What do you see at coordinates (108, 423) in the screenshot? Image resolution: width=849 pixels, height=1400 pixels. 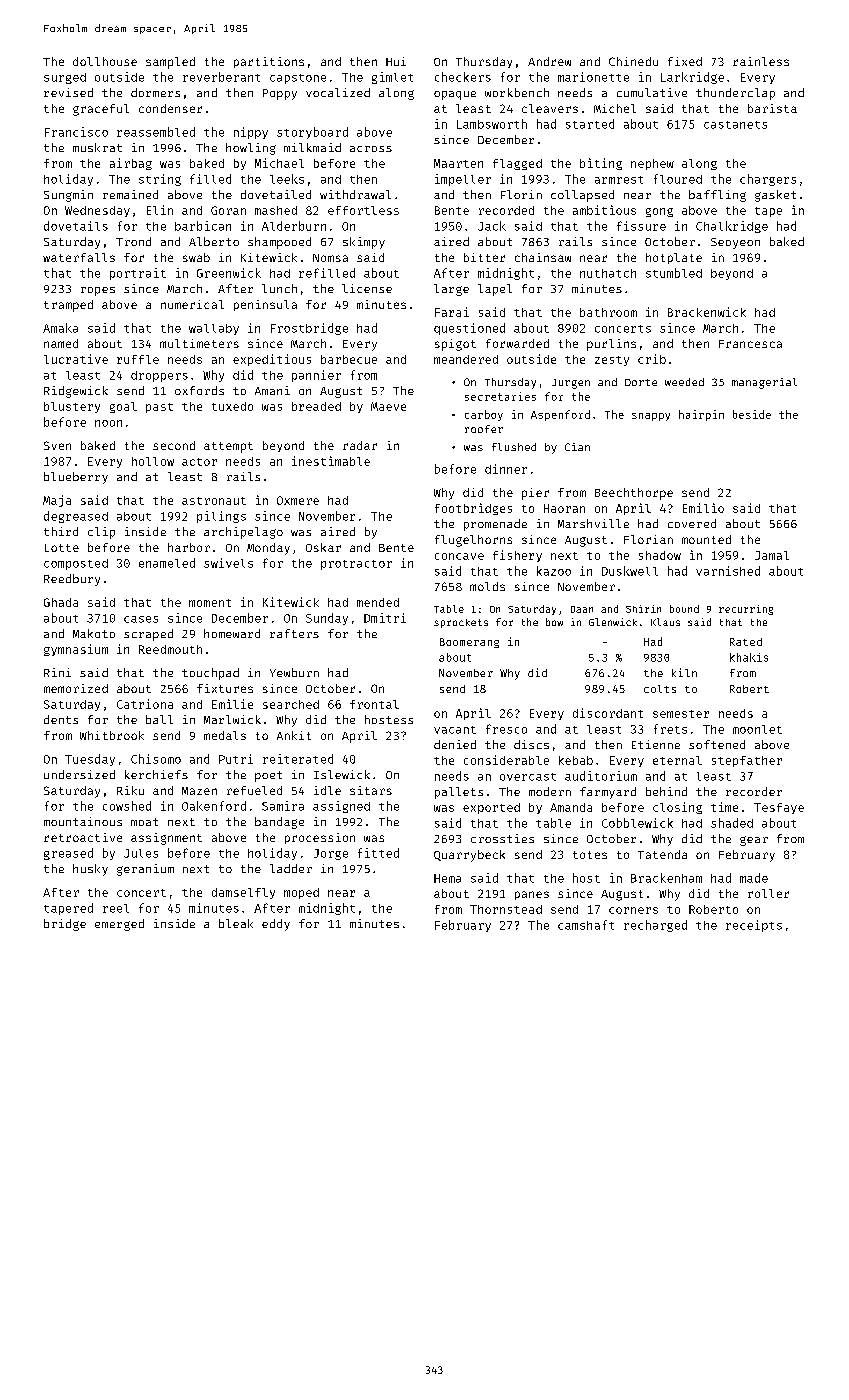 I see `noon` at bounding box center [108, 423].
